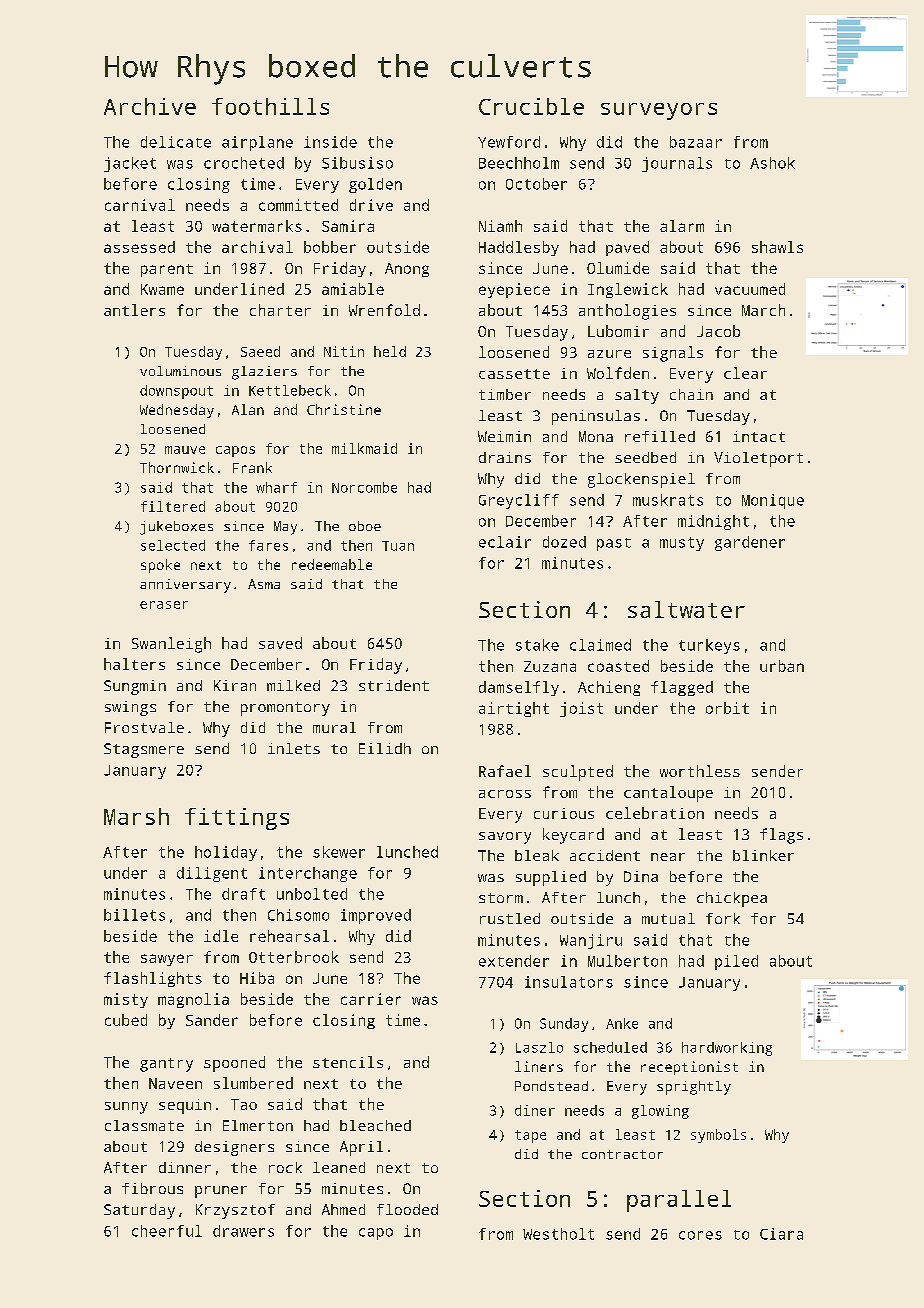  Describe the element at coordinates (781, 1234) in the image. I see `Ciara` at that location.
